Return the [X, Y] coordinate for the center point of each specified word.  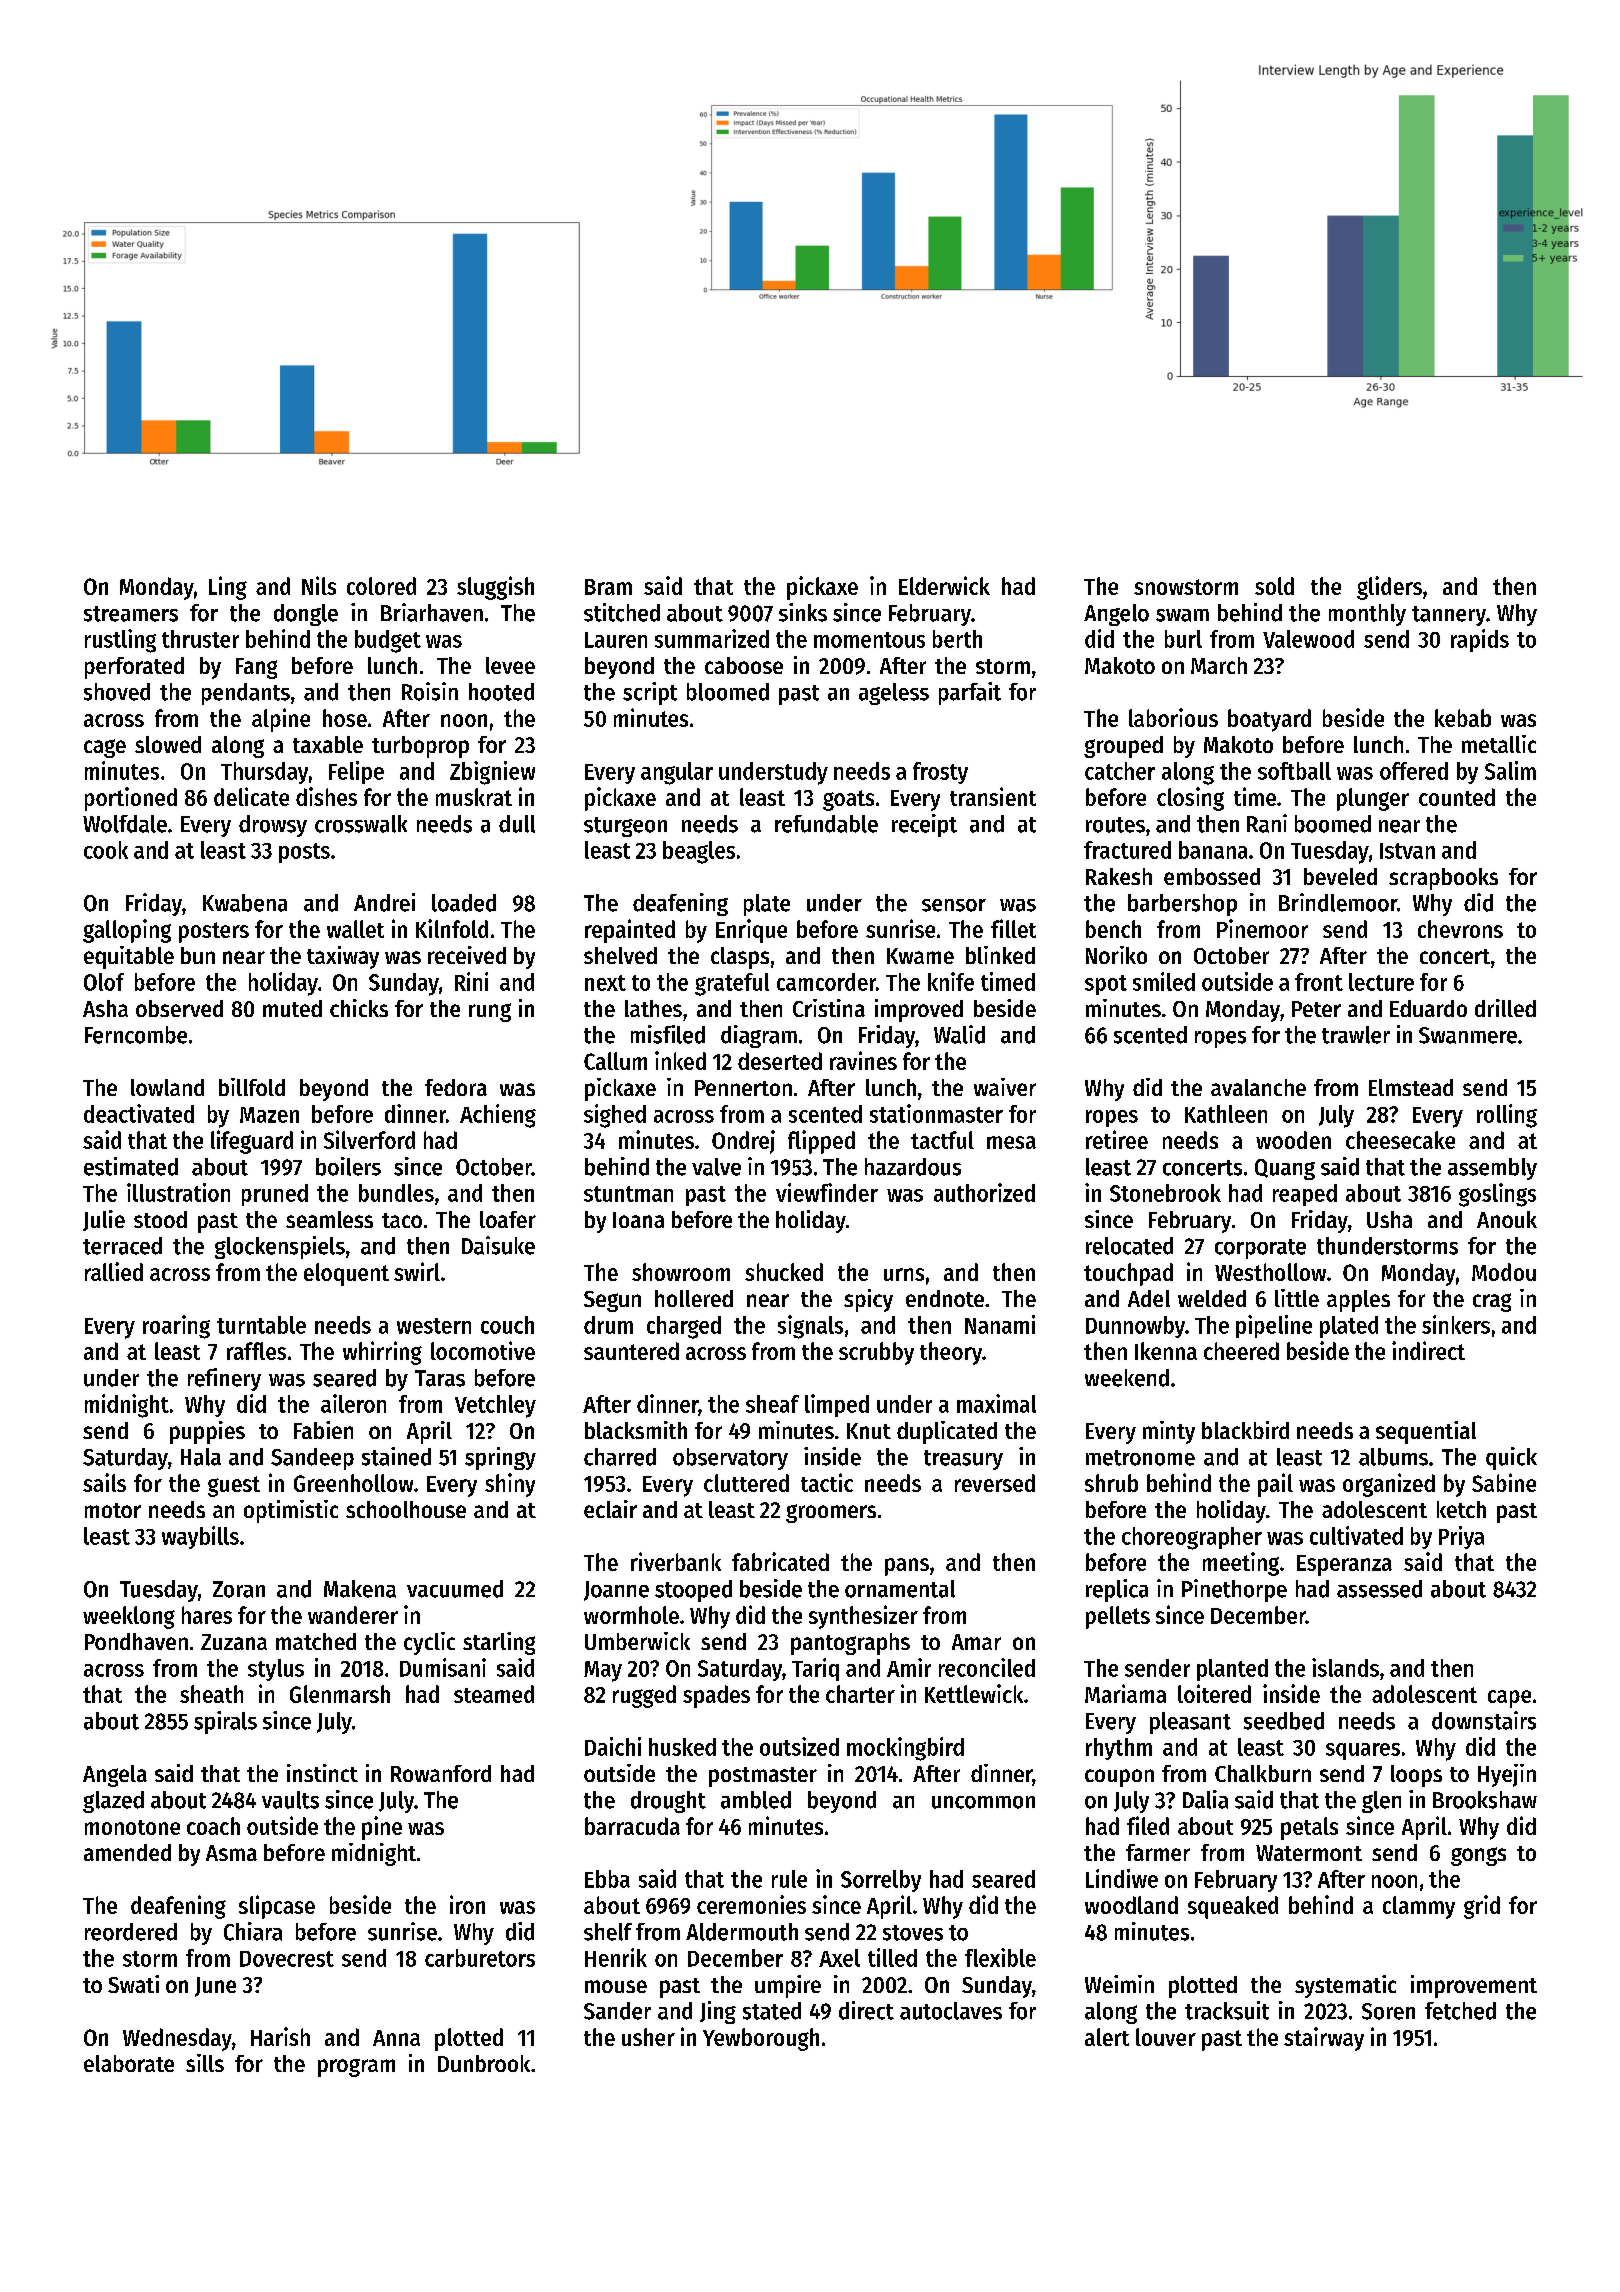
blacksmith [636, 1430]
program [356, 2068]
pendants [246, 694]
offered [1414, 771]
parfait [970, 693]
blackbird [1245, 1430]
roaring [176, 1327]
